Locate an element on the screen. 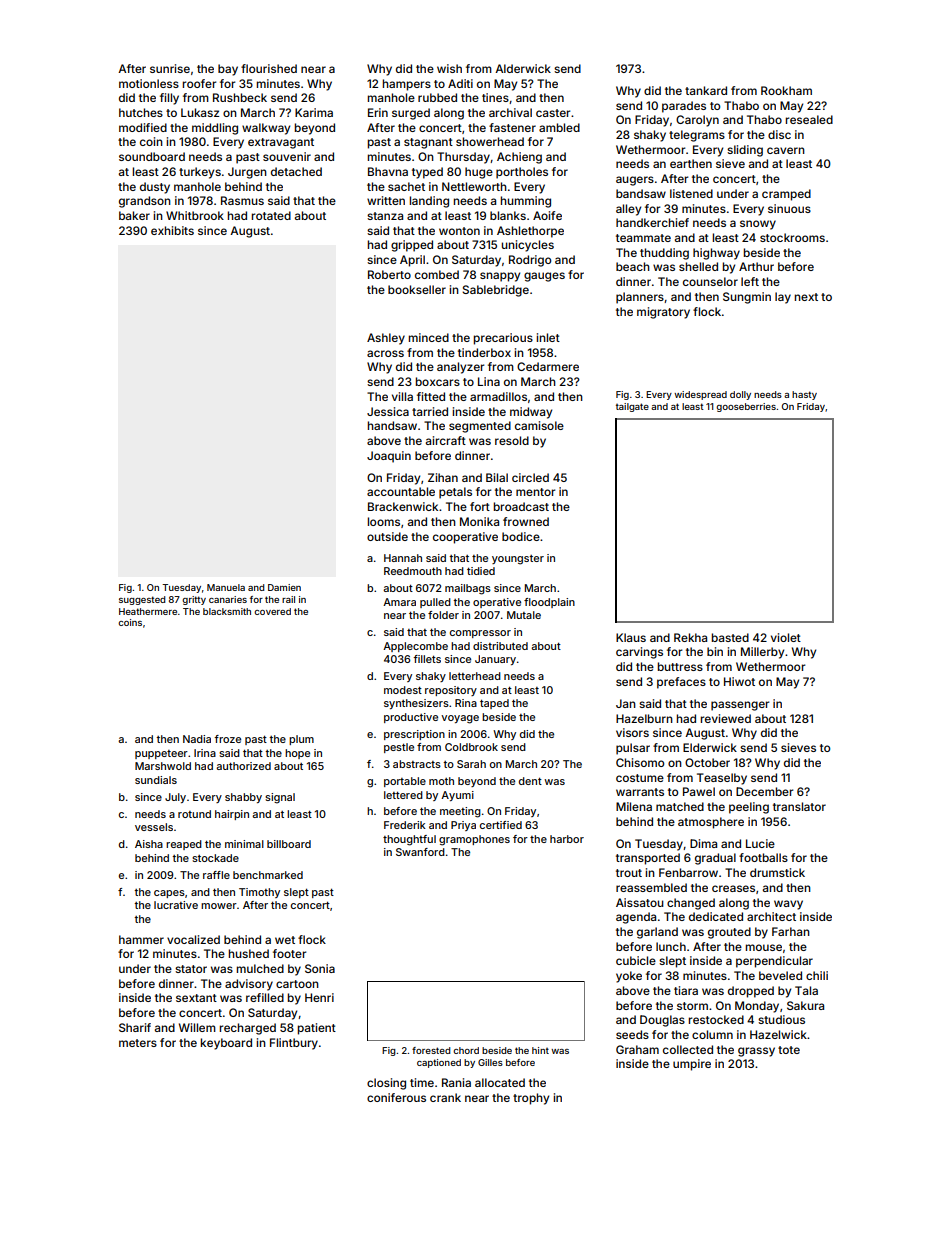  cartoon is located at coordinates (297, 984).
